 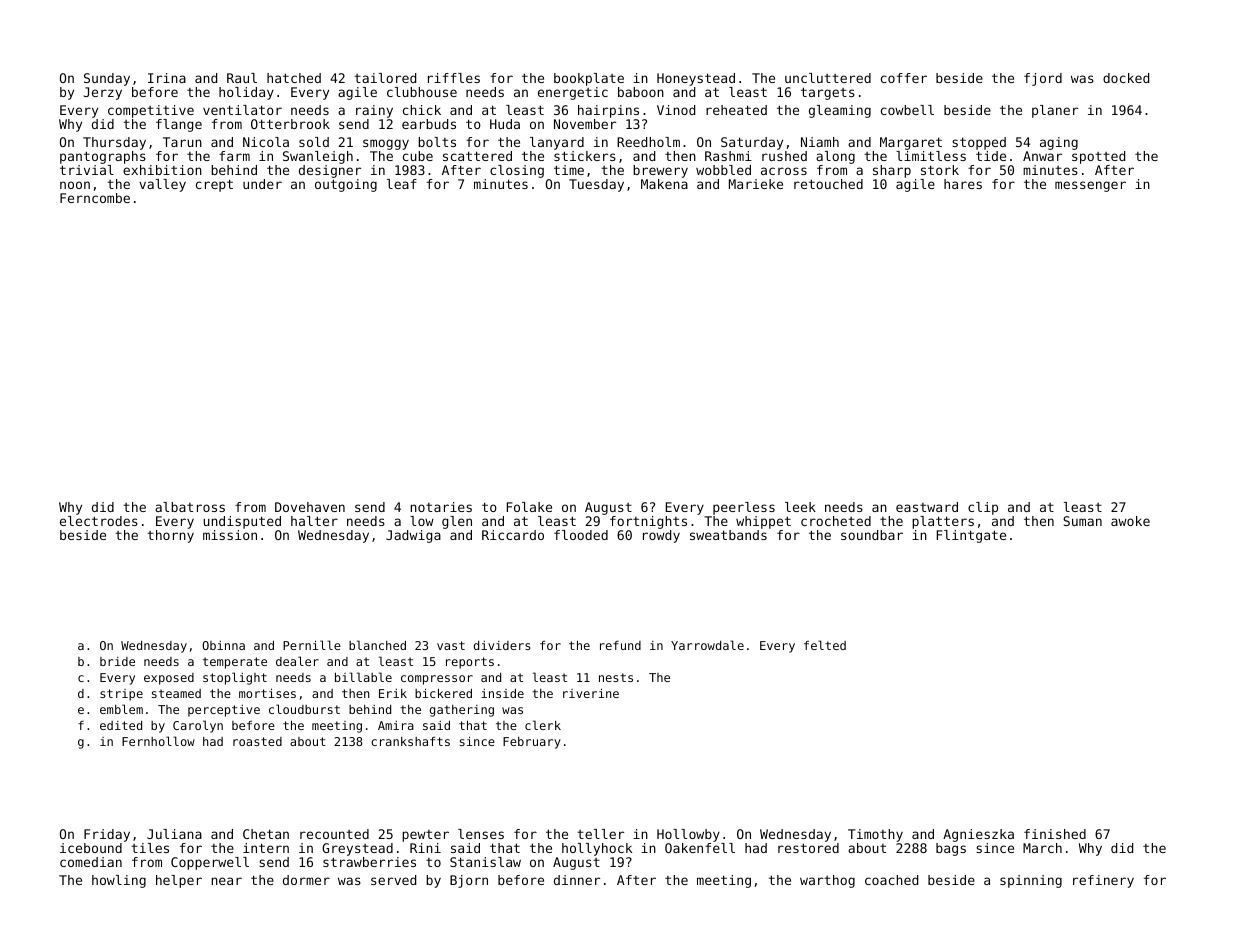 I want to click on albatross, so click(x=190, y=507).
